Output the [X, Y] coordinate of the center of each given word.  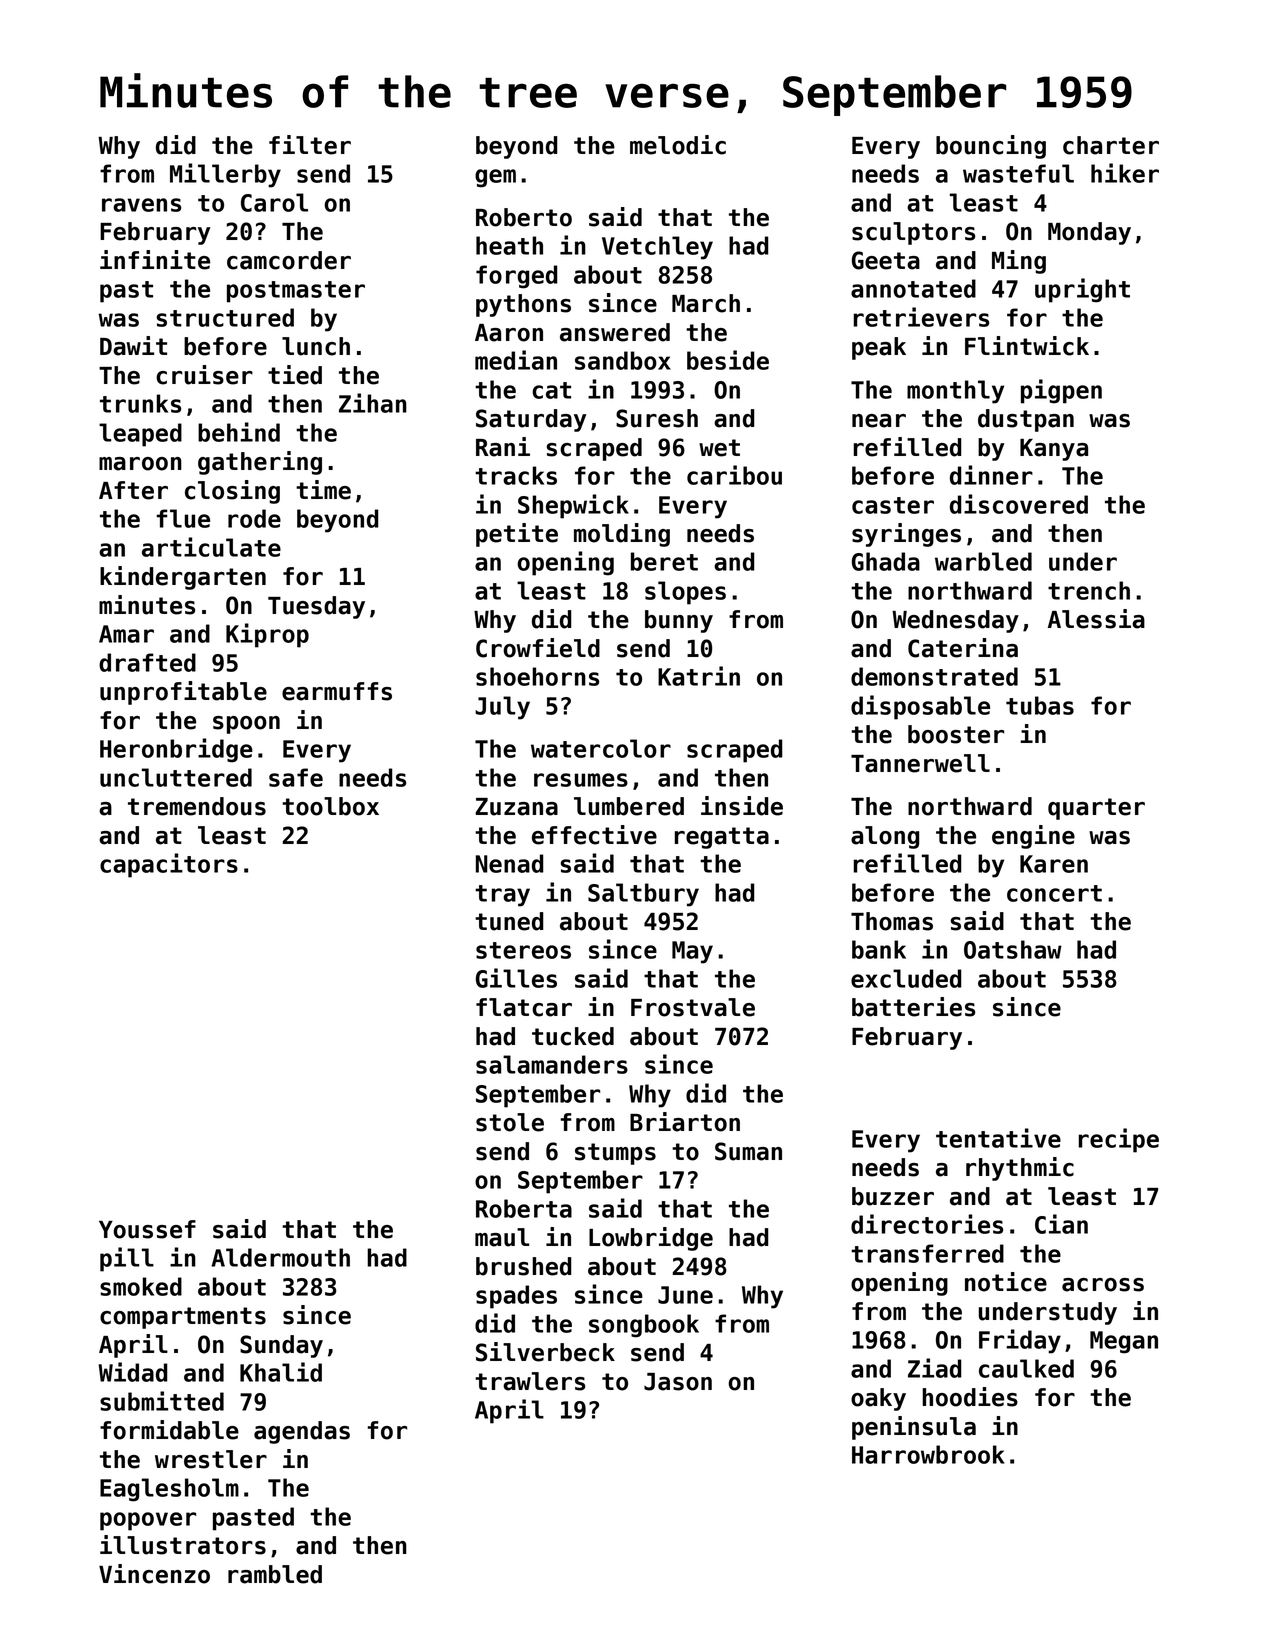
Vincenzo [154, 1574]
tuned [509, 921]
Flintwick [1027, 346]
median [516, 360]
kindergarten [183, 578]
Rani [503, 447]
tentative [998, 1138]
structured [225, 317]
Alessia [1096, 619]
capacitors [169, 865]
